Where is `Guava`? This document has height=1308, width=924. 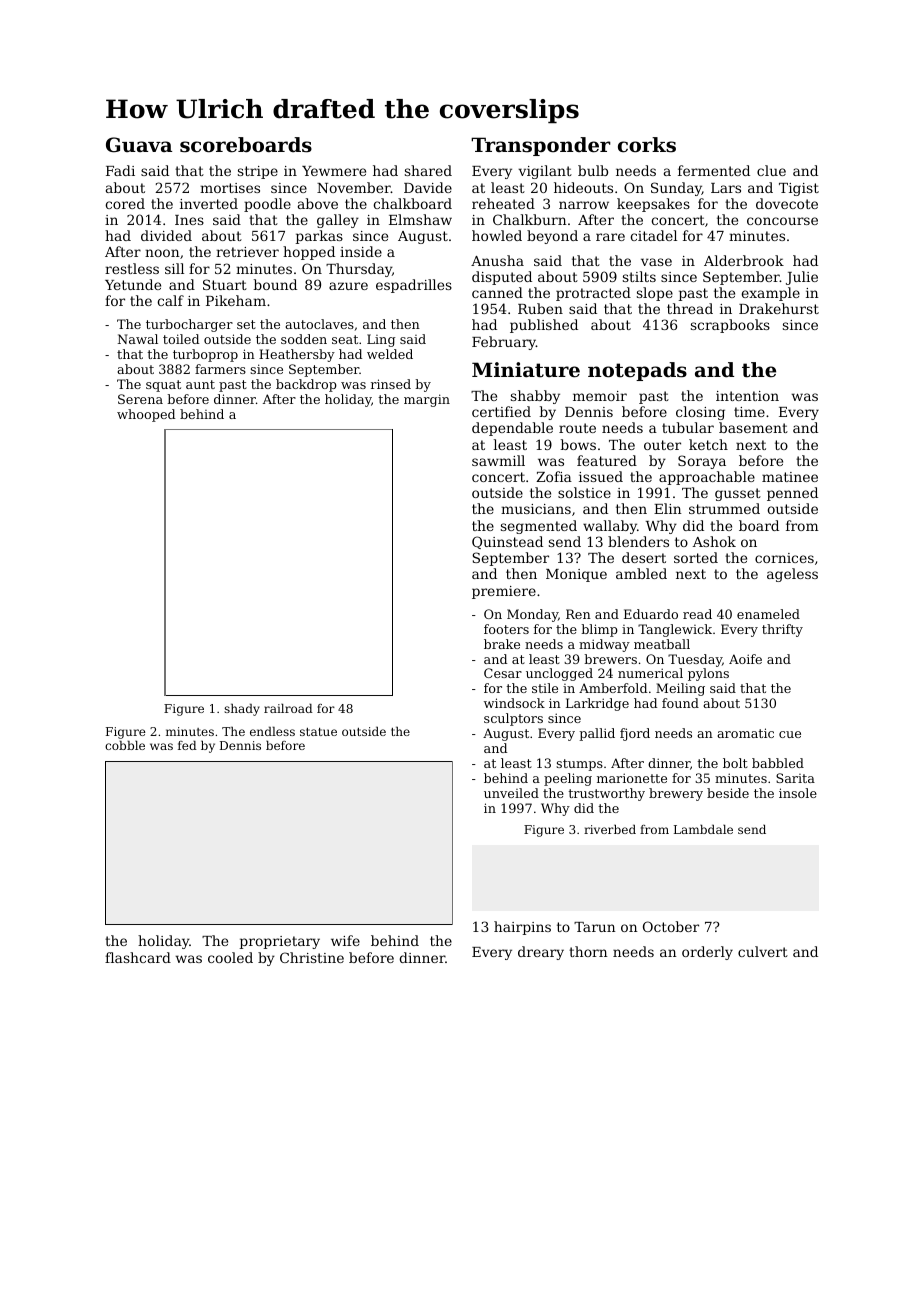 Guava is located at coordinates (139, 145).
